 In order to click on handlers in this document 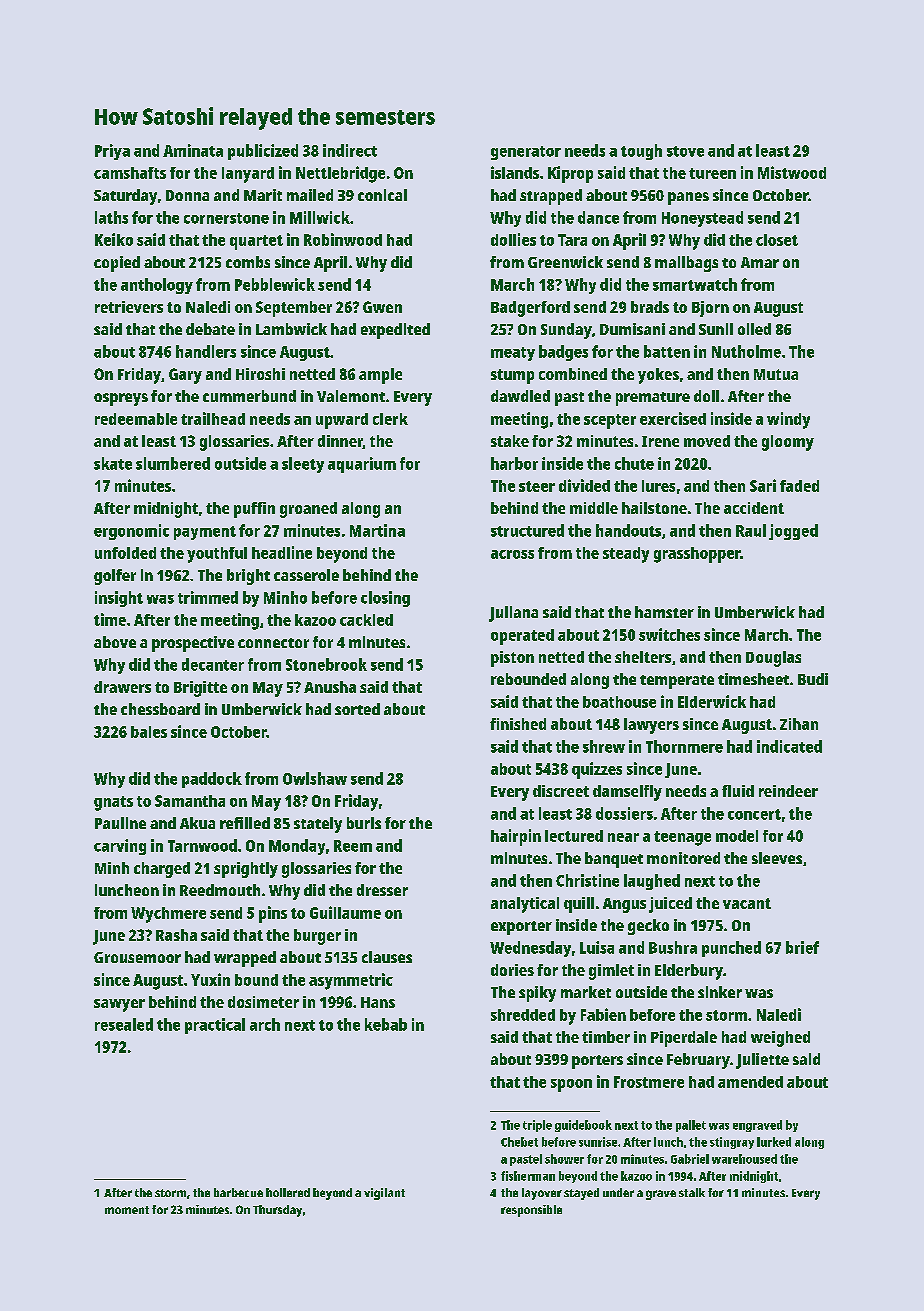, I will do `click(206, 351)`.
